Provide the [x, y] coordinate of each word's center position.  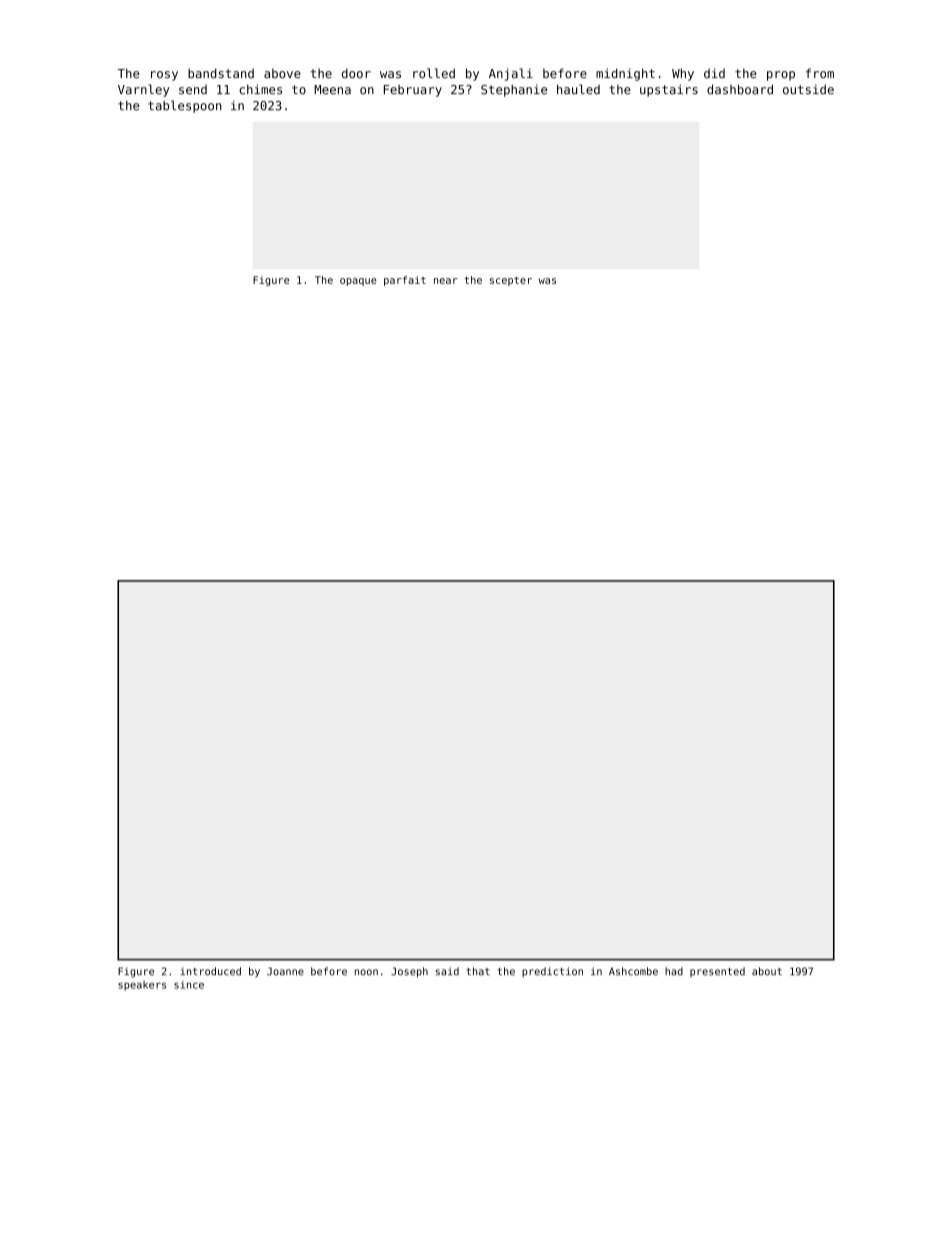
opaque [358, 282]
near [445, 281]
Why [683, 74]
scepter [511, 281]
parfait [405, 281]
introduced [211, 971]
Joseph [409, 972]
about [767, 971]
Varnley [143, 90]
